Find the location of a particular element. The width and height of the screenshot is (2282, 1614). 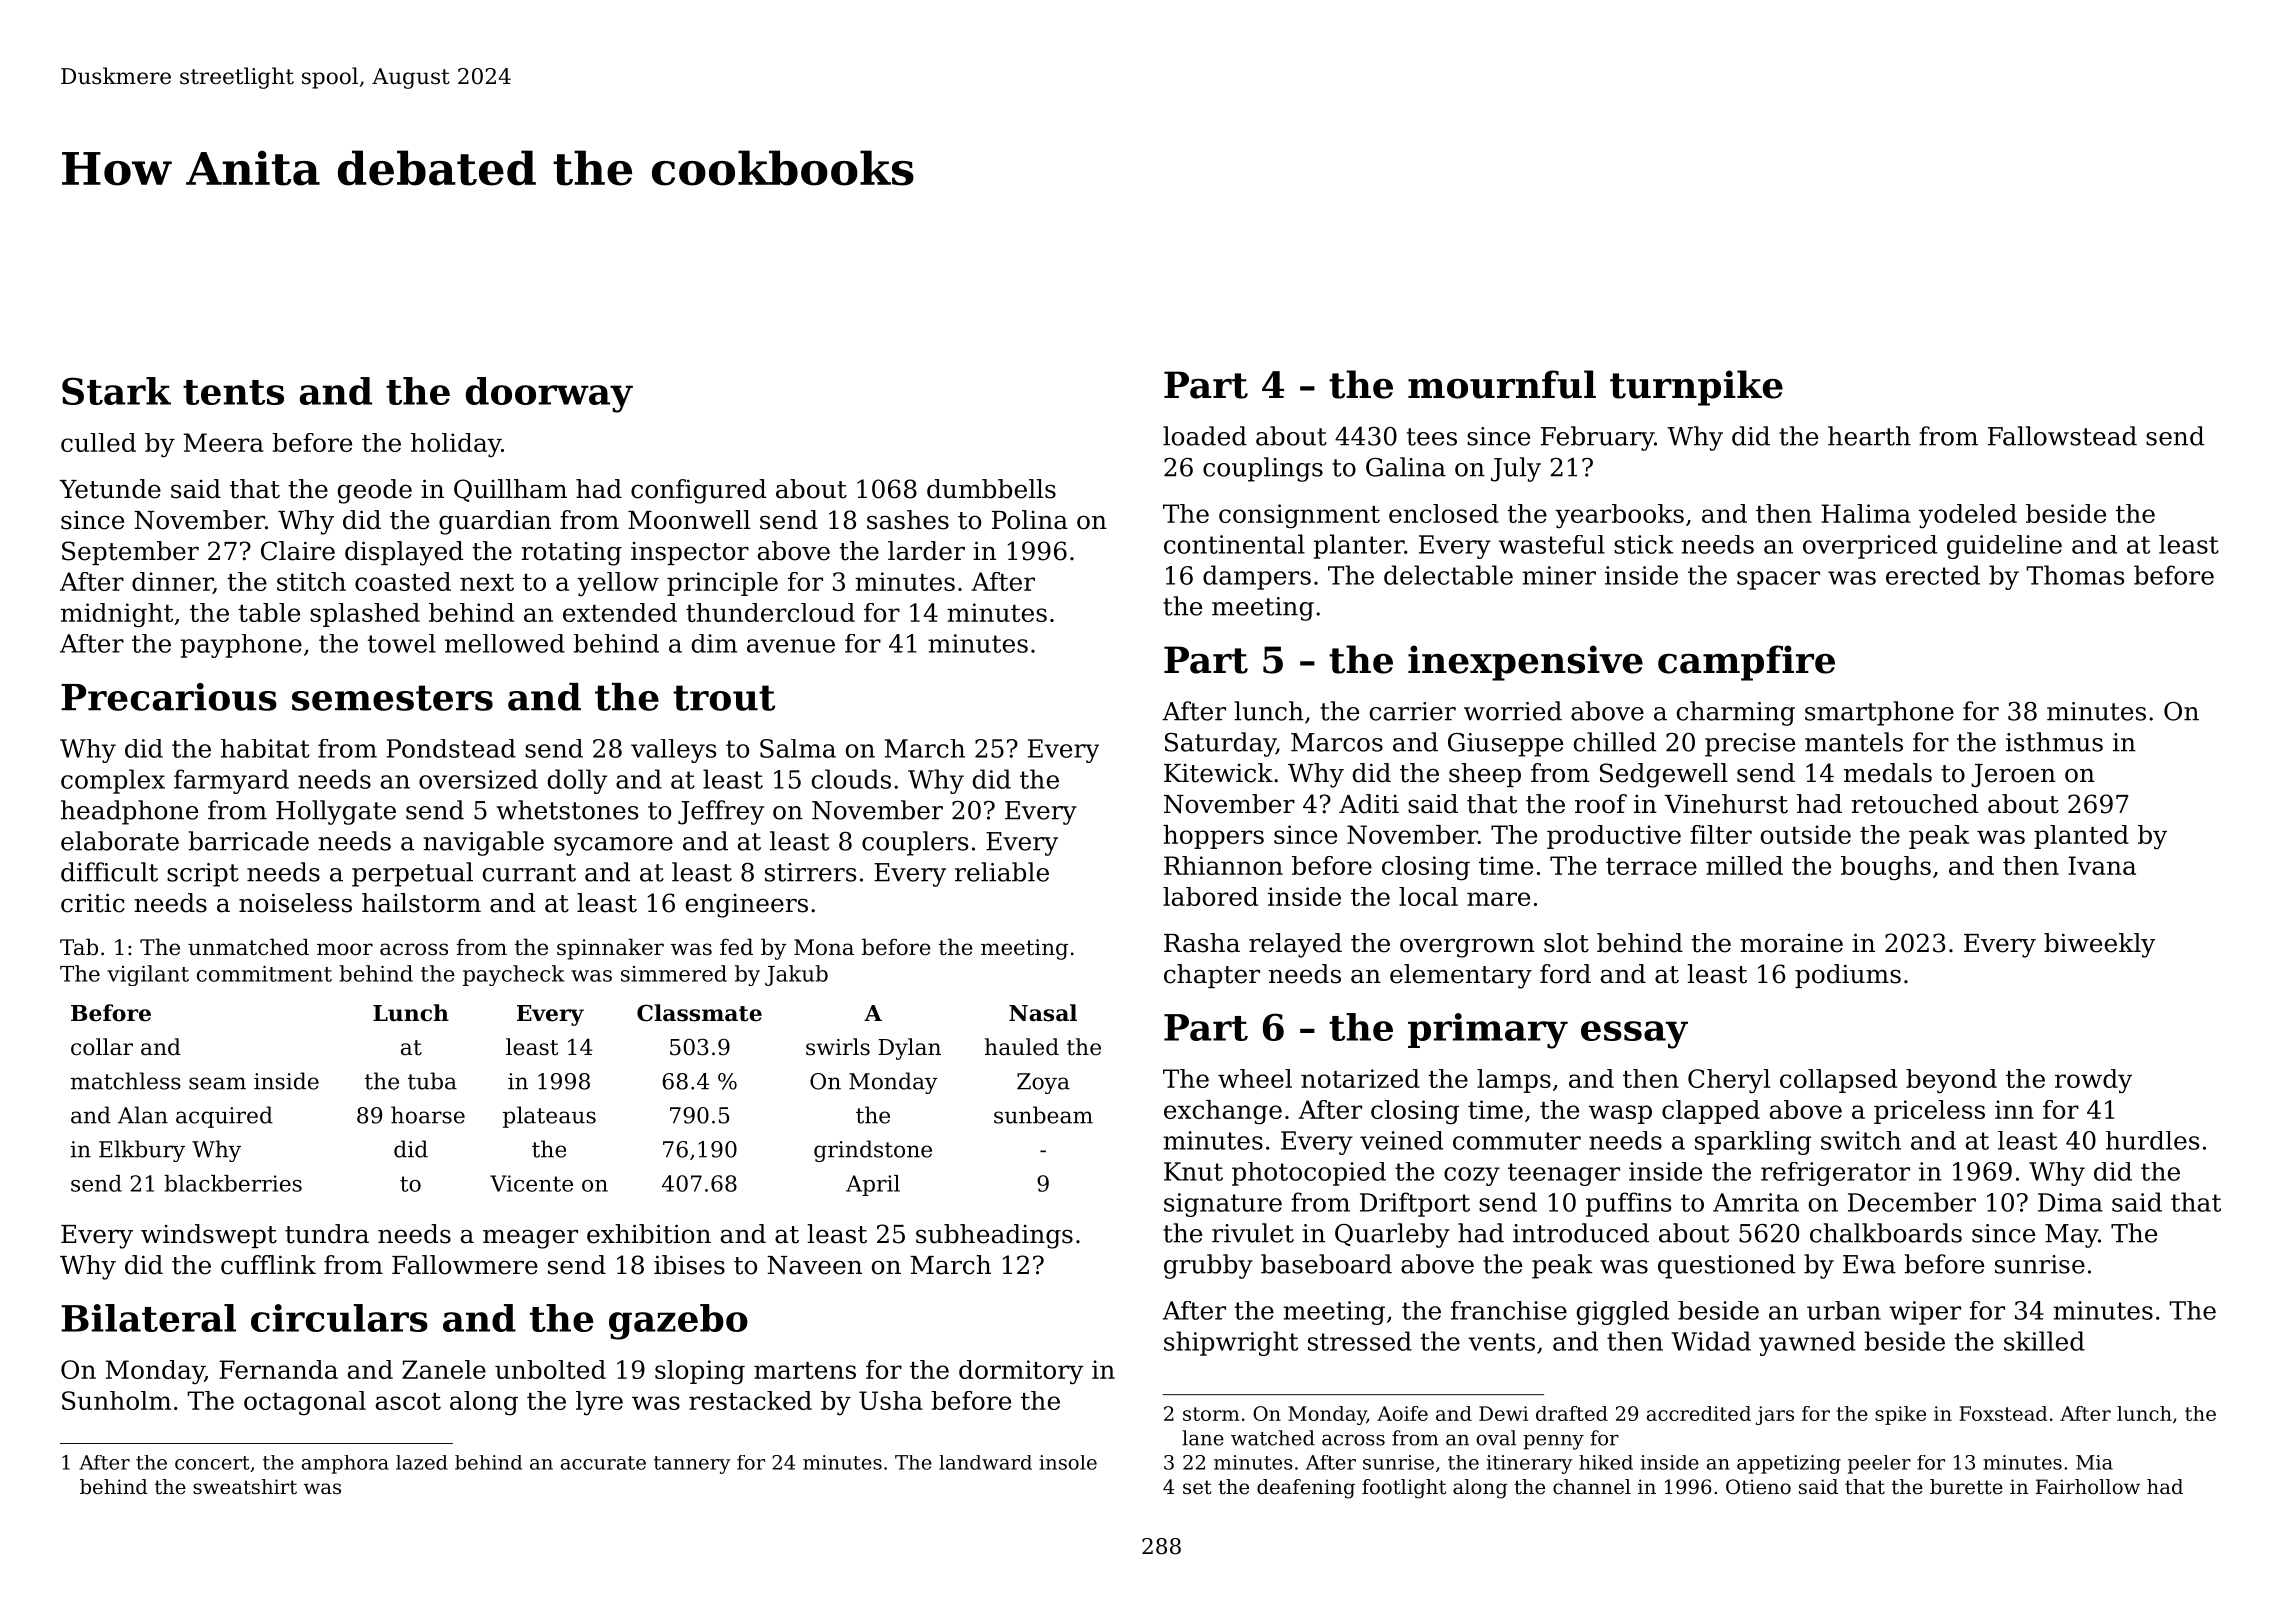

blackberries is located at coordinates (233, 1183).
